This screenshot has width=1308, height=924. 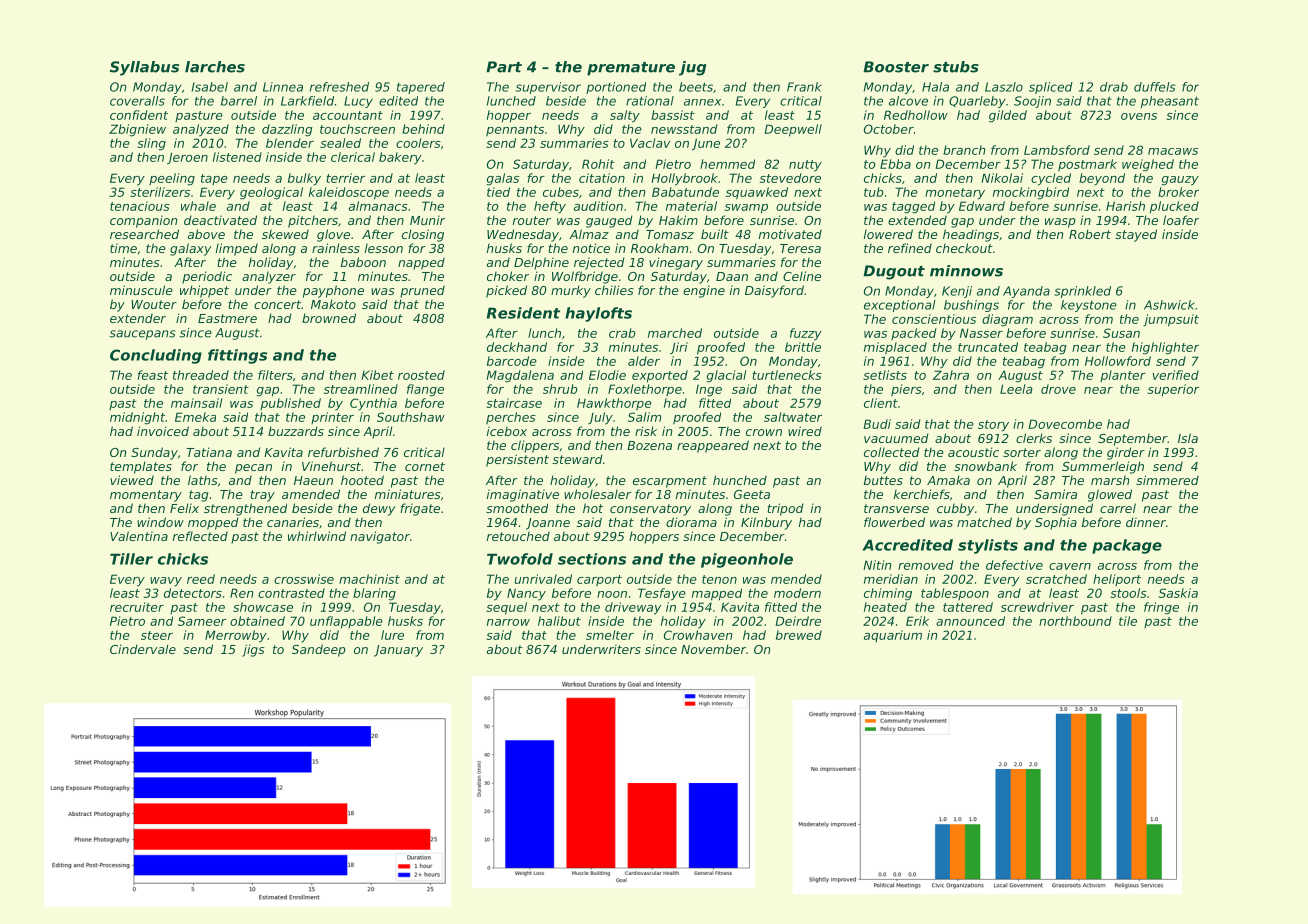 What do you see at coordinates (237, 356) in the screenshot?
I see `fittings` at bounding box center [237, 356].
